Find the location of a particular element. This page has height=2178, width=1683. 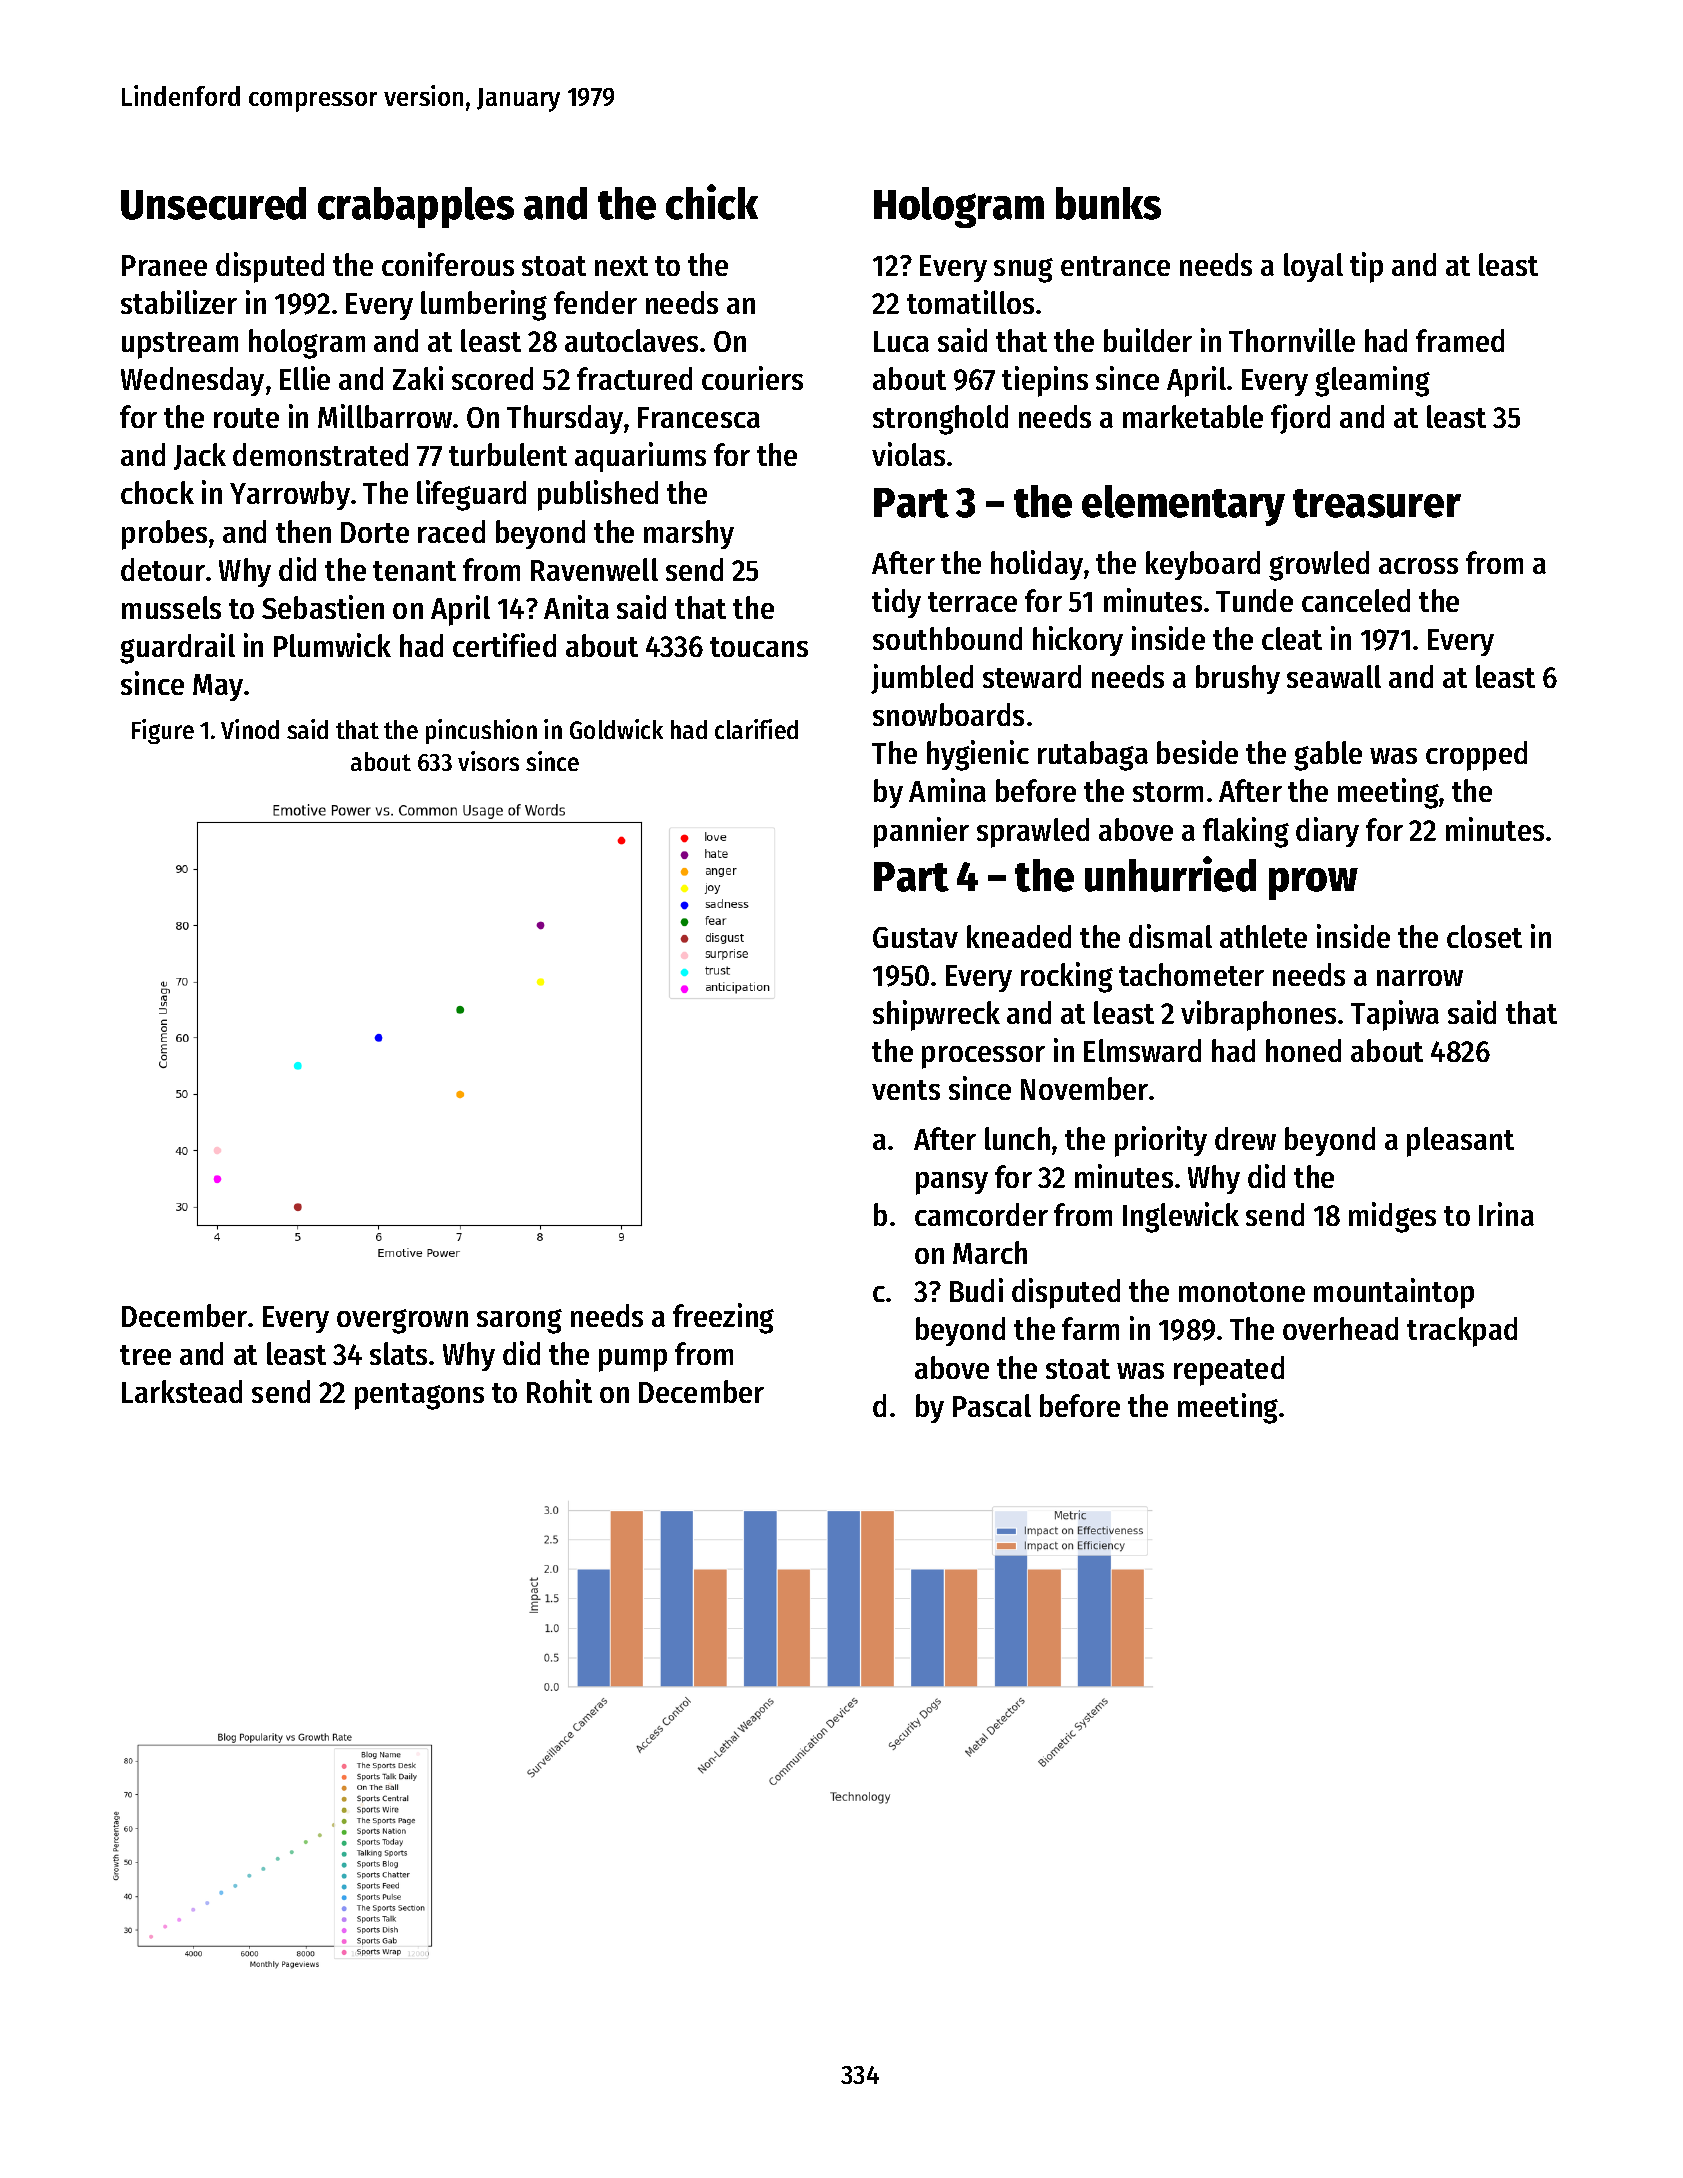

Vinod is located at coordinates (250, 729).
